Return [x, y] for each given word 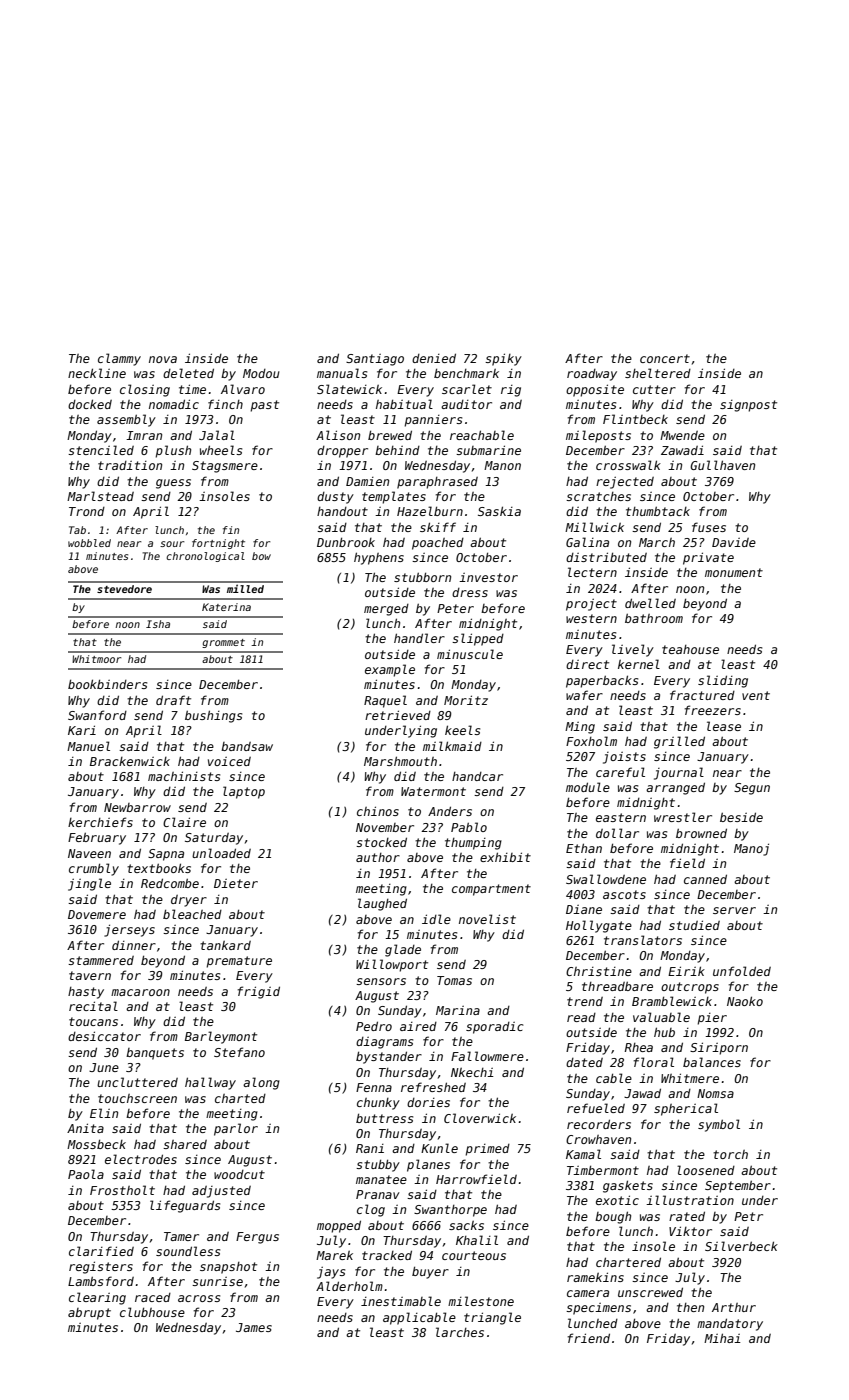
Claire [184, 822]
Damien [367, 481]
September [738, 1186]
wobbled [89, 543]
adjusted [221, 1192]
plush [173, 451]
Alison [338, 435]
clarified [101, 1251]
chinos [378, 811]
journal [679, 773]
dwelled [650, 603]
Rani [370, 1148]
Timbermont [603, 1170]
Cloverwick [480, 1118]
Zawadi [682, 450]
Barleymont [221, 1037]
